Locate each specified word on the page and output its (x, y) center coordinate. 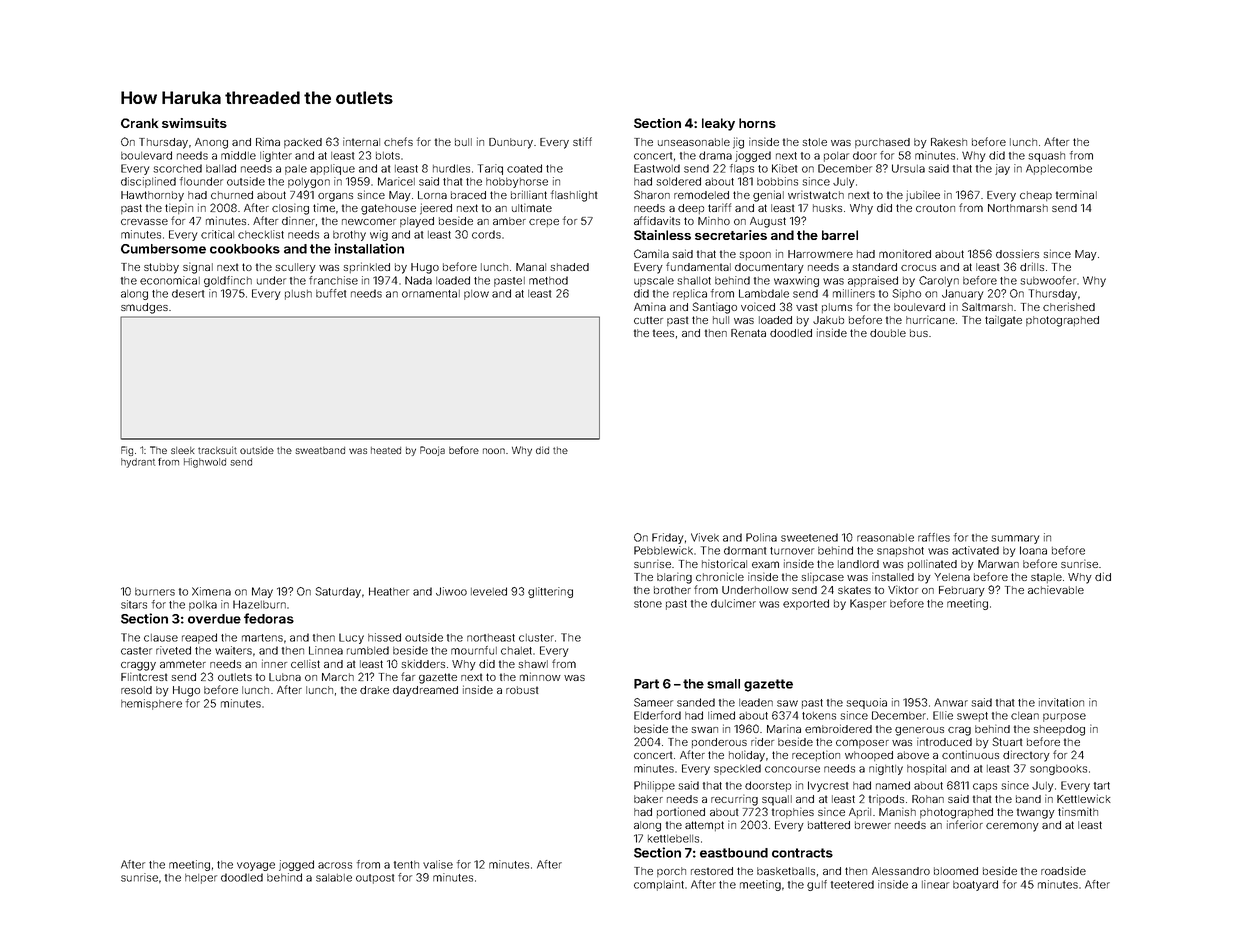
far (408, 676)
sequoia (866, 703)
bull (463, 142)
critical (217, 234)
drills (1032, 266)
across (335, 865)
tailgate (1003, 321)
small (723, 684)
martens (262, 638)
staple (1046, 578)
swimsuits (194, 123)
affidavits (657, 220)
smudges (144, 308)
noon (494, 451)
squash (1046, 157)
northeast (491, 638)
